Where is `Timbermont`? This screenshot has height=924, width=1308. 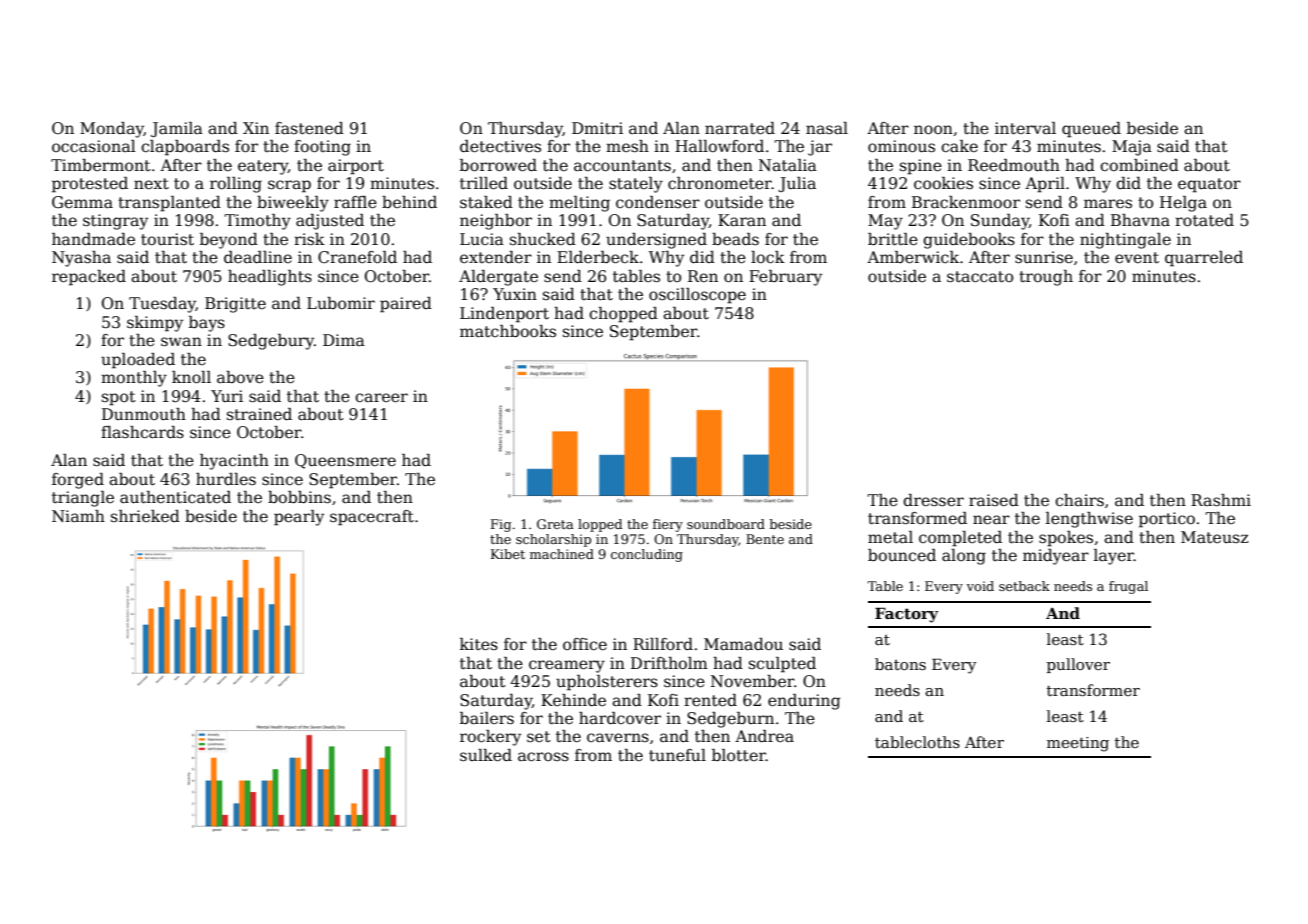 Timbermont is located at coordinates (101, 165).
